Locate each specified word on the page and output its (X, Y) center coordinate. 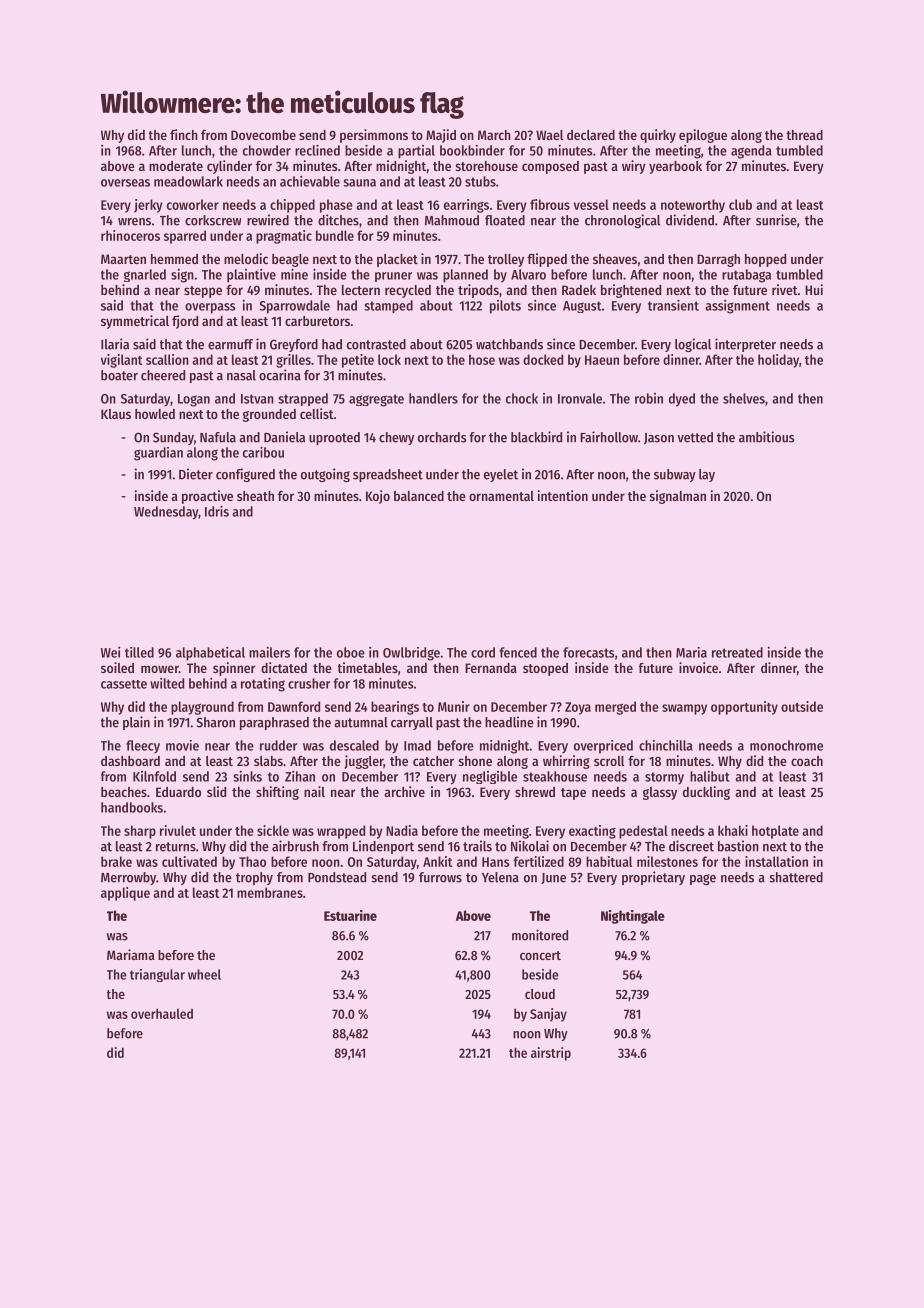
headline (509, 722)
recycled (408, 291)
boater (119, 375)
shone (475, 761)
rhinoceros (130, 235)
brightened (631, 291)
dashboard (130, 761)
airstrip (551, 1054)
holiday (778, 361)
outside (802, 706)
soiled (117, 667)
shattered (796, 877)
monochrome (786, 745)
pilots (505, 307)
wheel (204, 974)
